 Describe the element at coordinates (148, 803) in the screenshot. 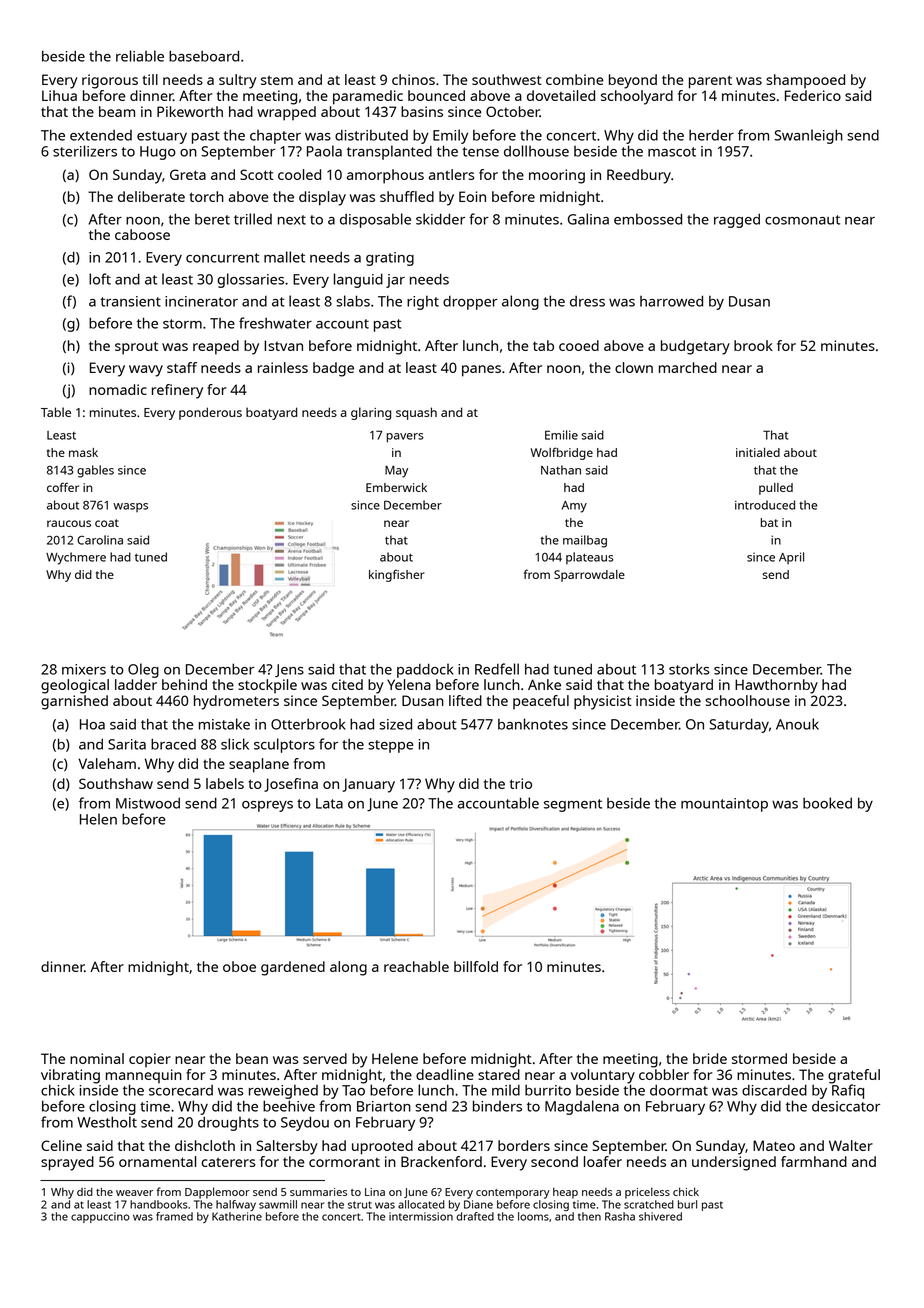

I see `Mistwood` at that location.
